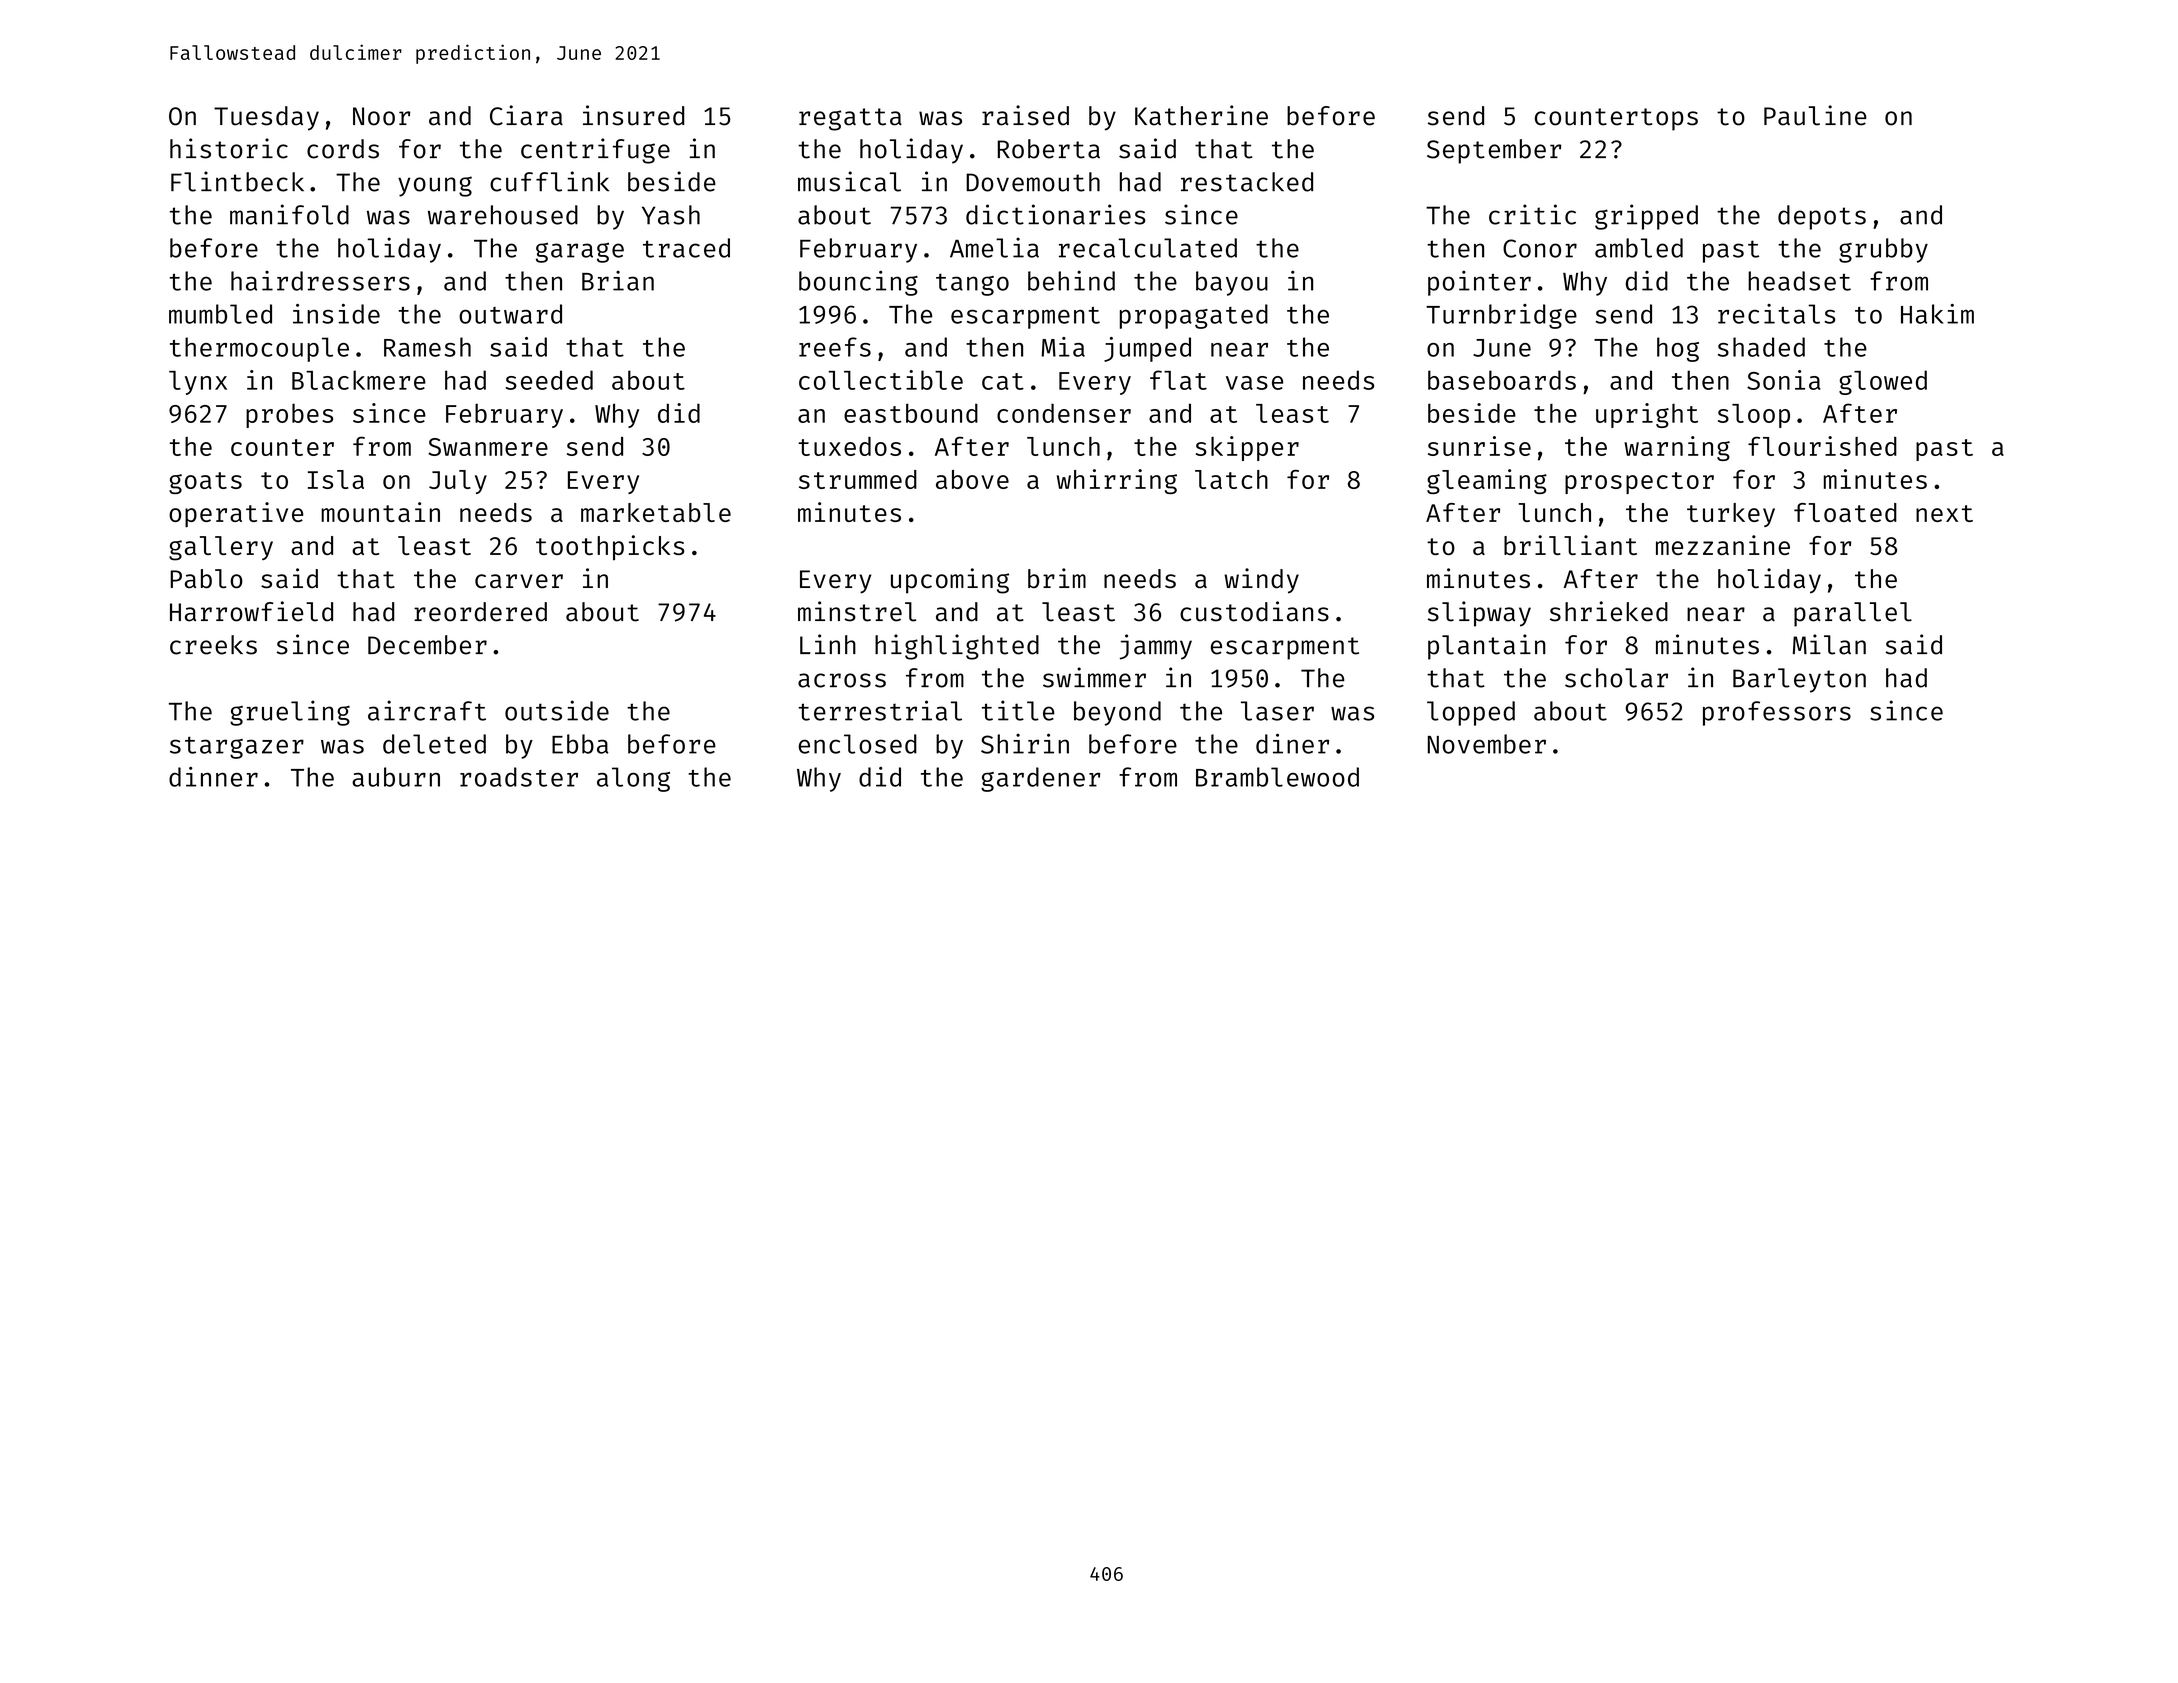 The image size is (2178, 1683). Describe the element at coordinates (1639, 483) in the screenshot. I see `prospector` at that location.
